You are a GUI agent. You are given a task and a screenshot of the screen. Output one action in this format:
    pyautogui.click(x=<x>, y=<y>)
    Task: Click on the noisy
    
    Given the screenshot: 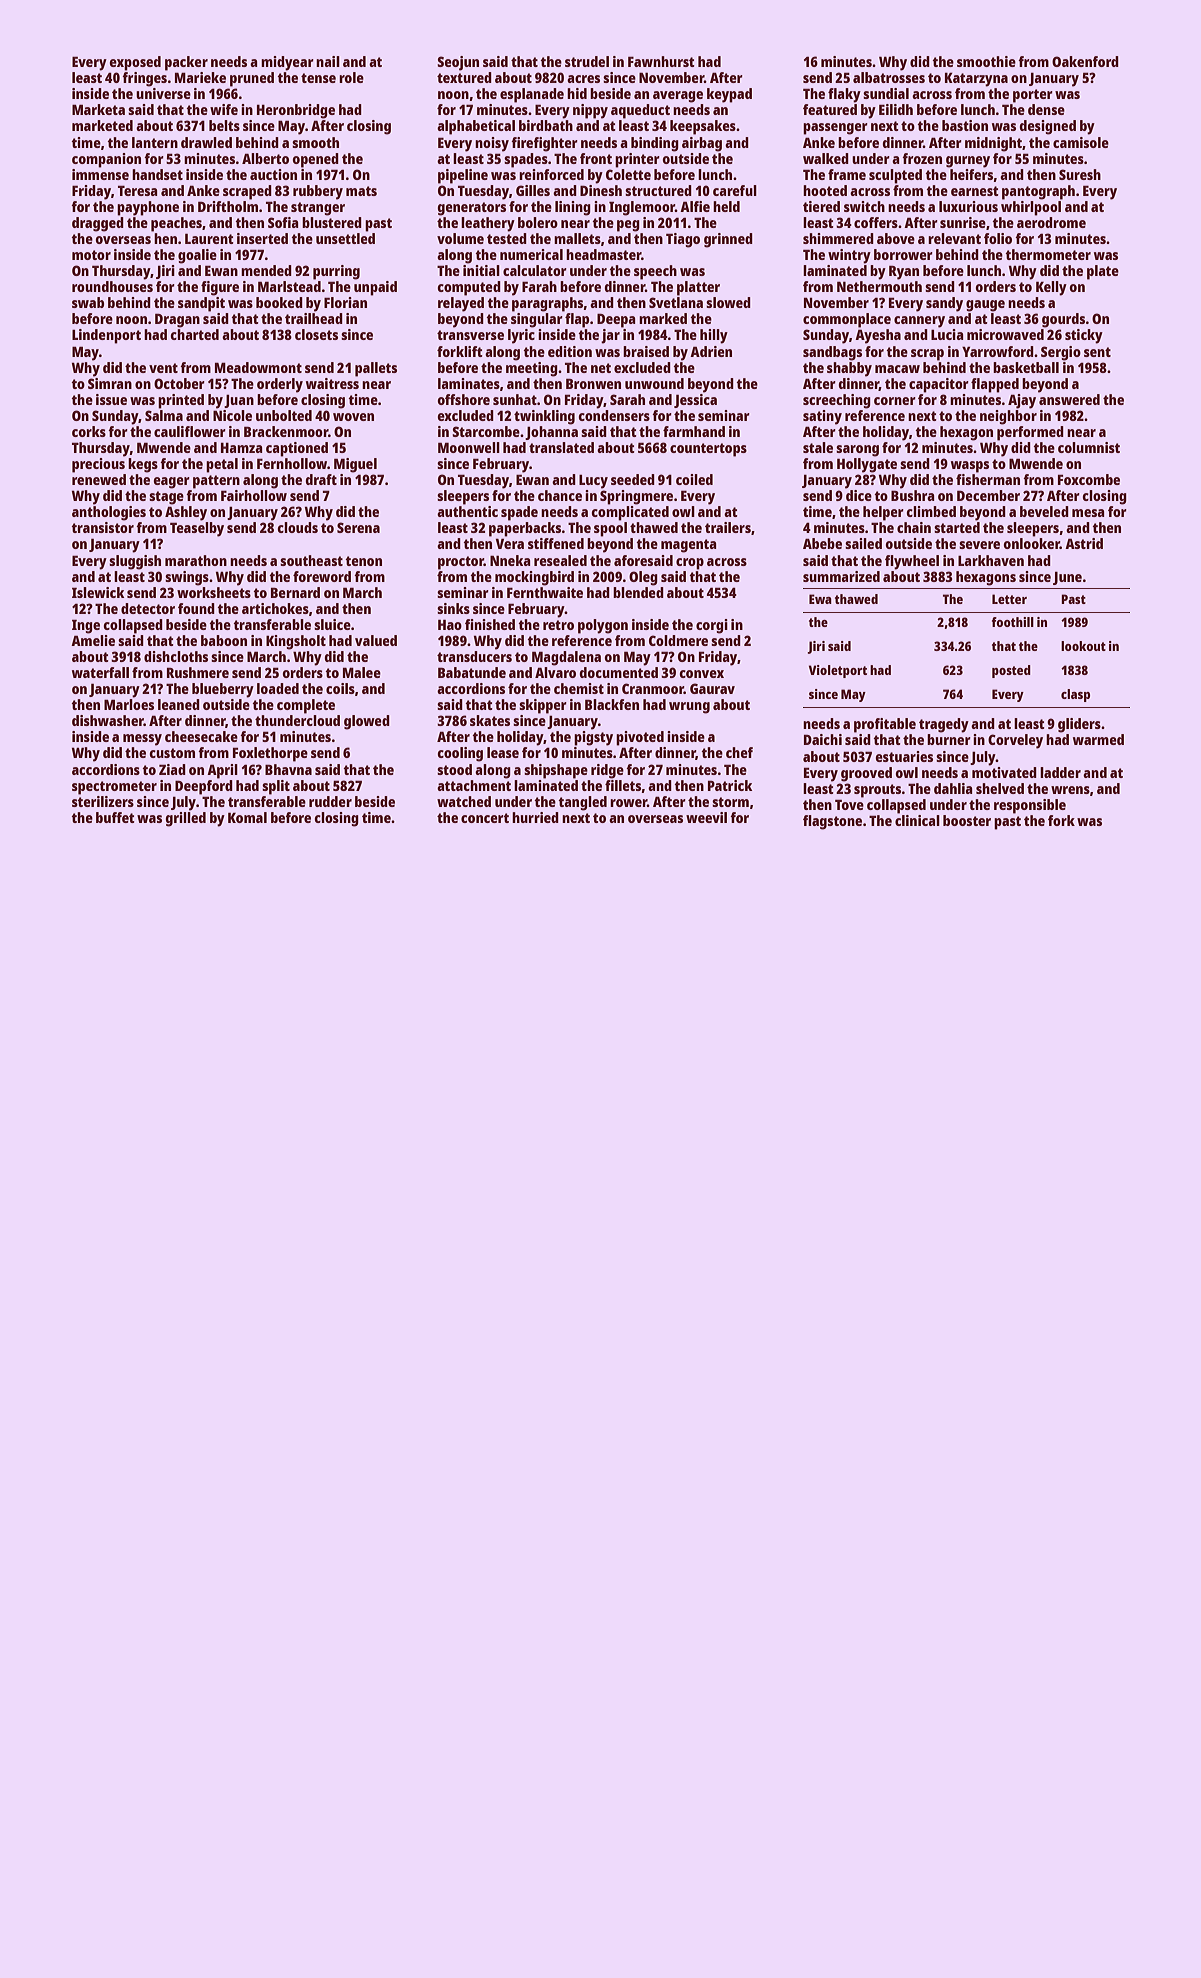 What is the action you would take?
    pyautogui.click(x=492, y=144)
